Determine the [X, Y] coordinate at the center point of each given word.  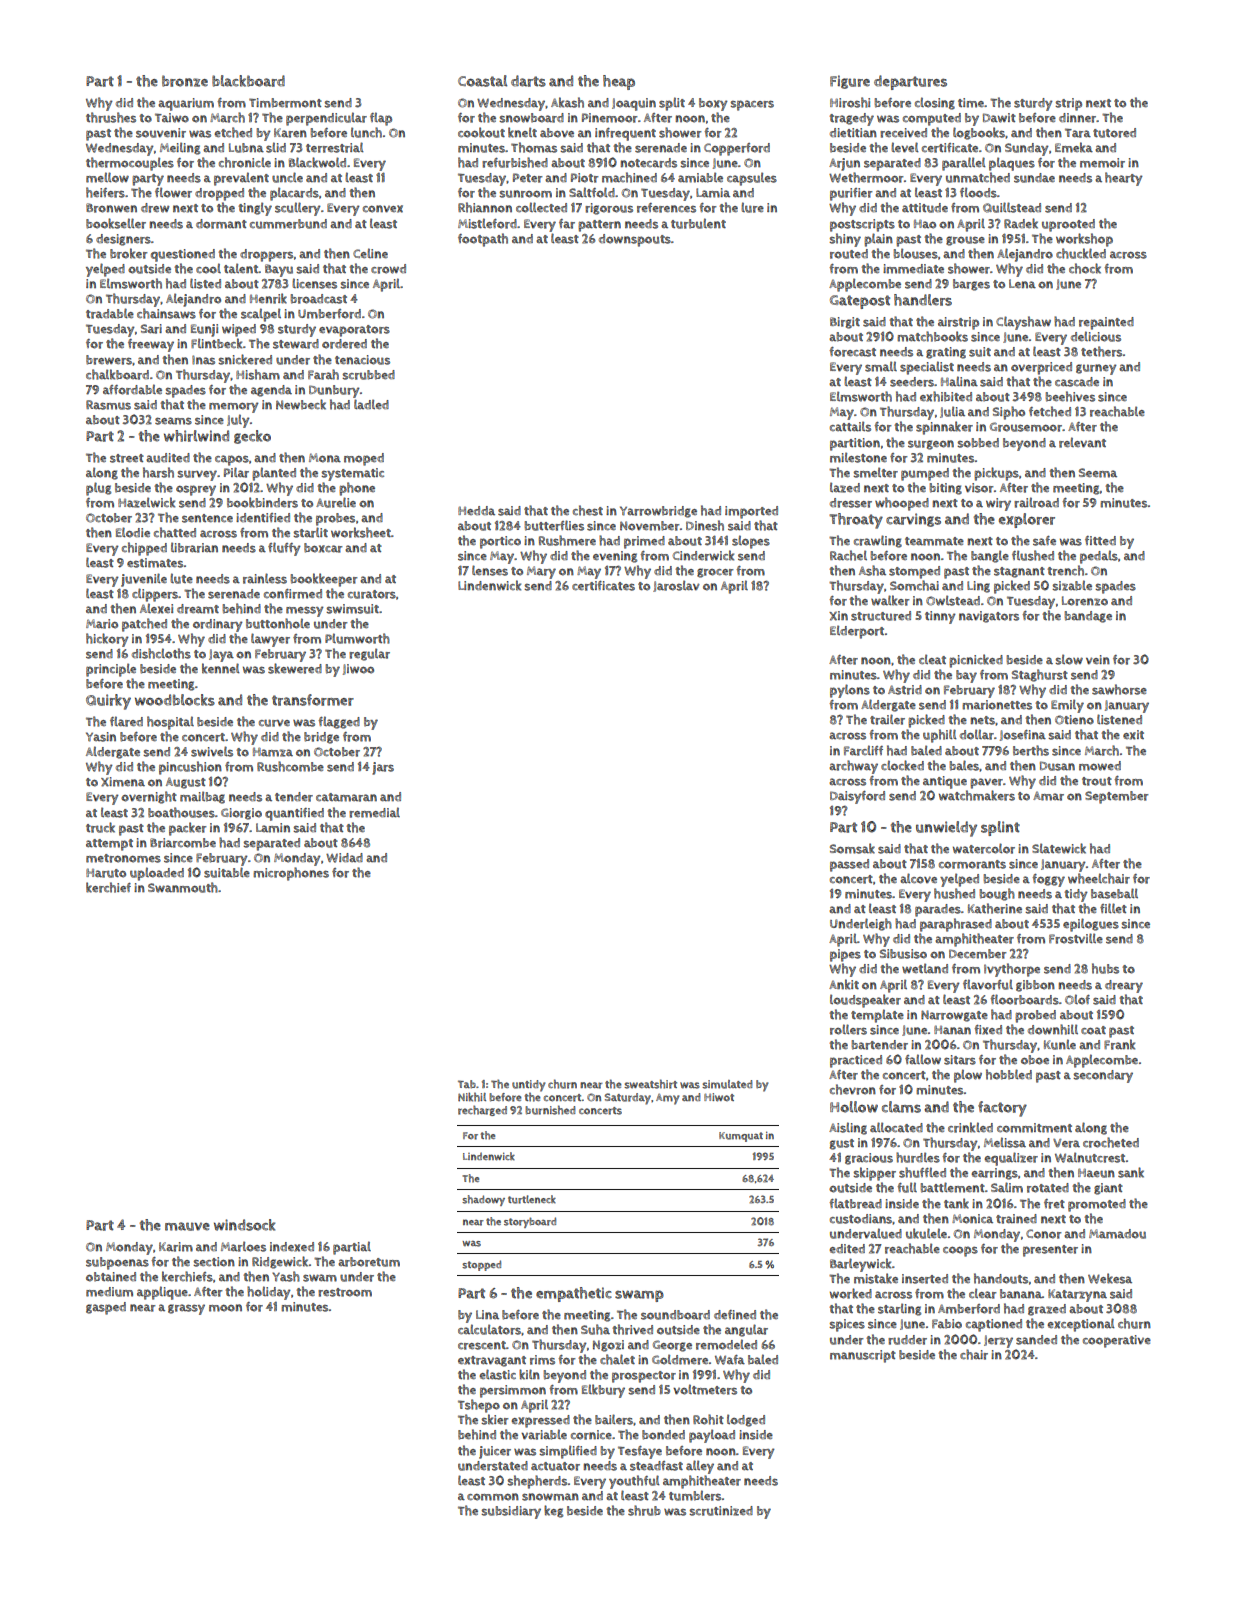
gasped [106, 1308]
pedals [1099, 557]
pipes [845, 955]
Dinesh [705, 525]
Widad [344, 858]
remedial [374, 812]
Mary [541, 572]
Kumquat [741, 1137]
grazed [1047, 1310]
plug [98, 489]
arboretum [369, 1262]
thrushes [111, 117]
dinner [1078, 118]
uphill [940, 736]
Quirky [108, 702]
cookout [481, 132]
